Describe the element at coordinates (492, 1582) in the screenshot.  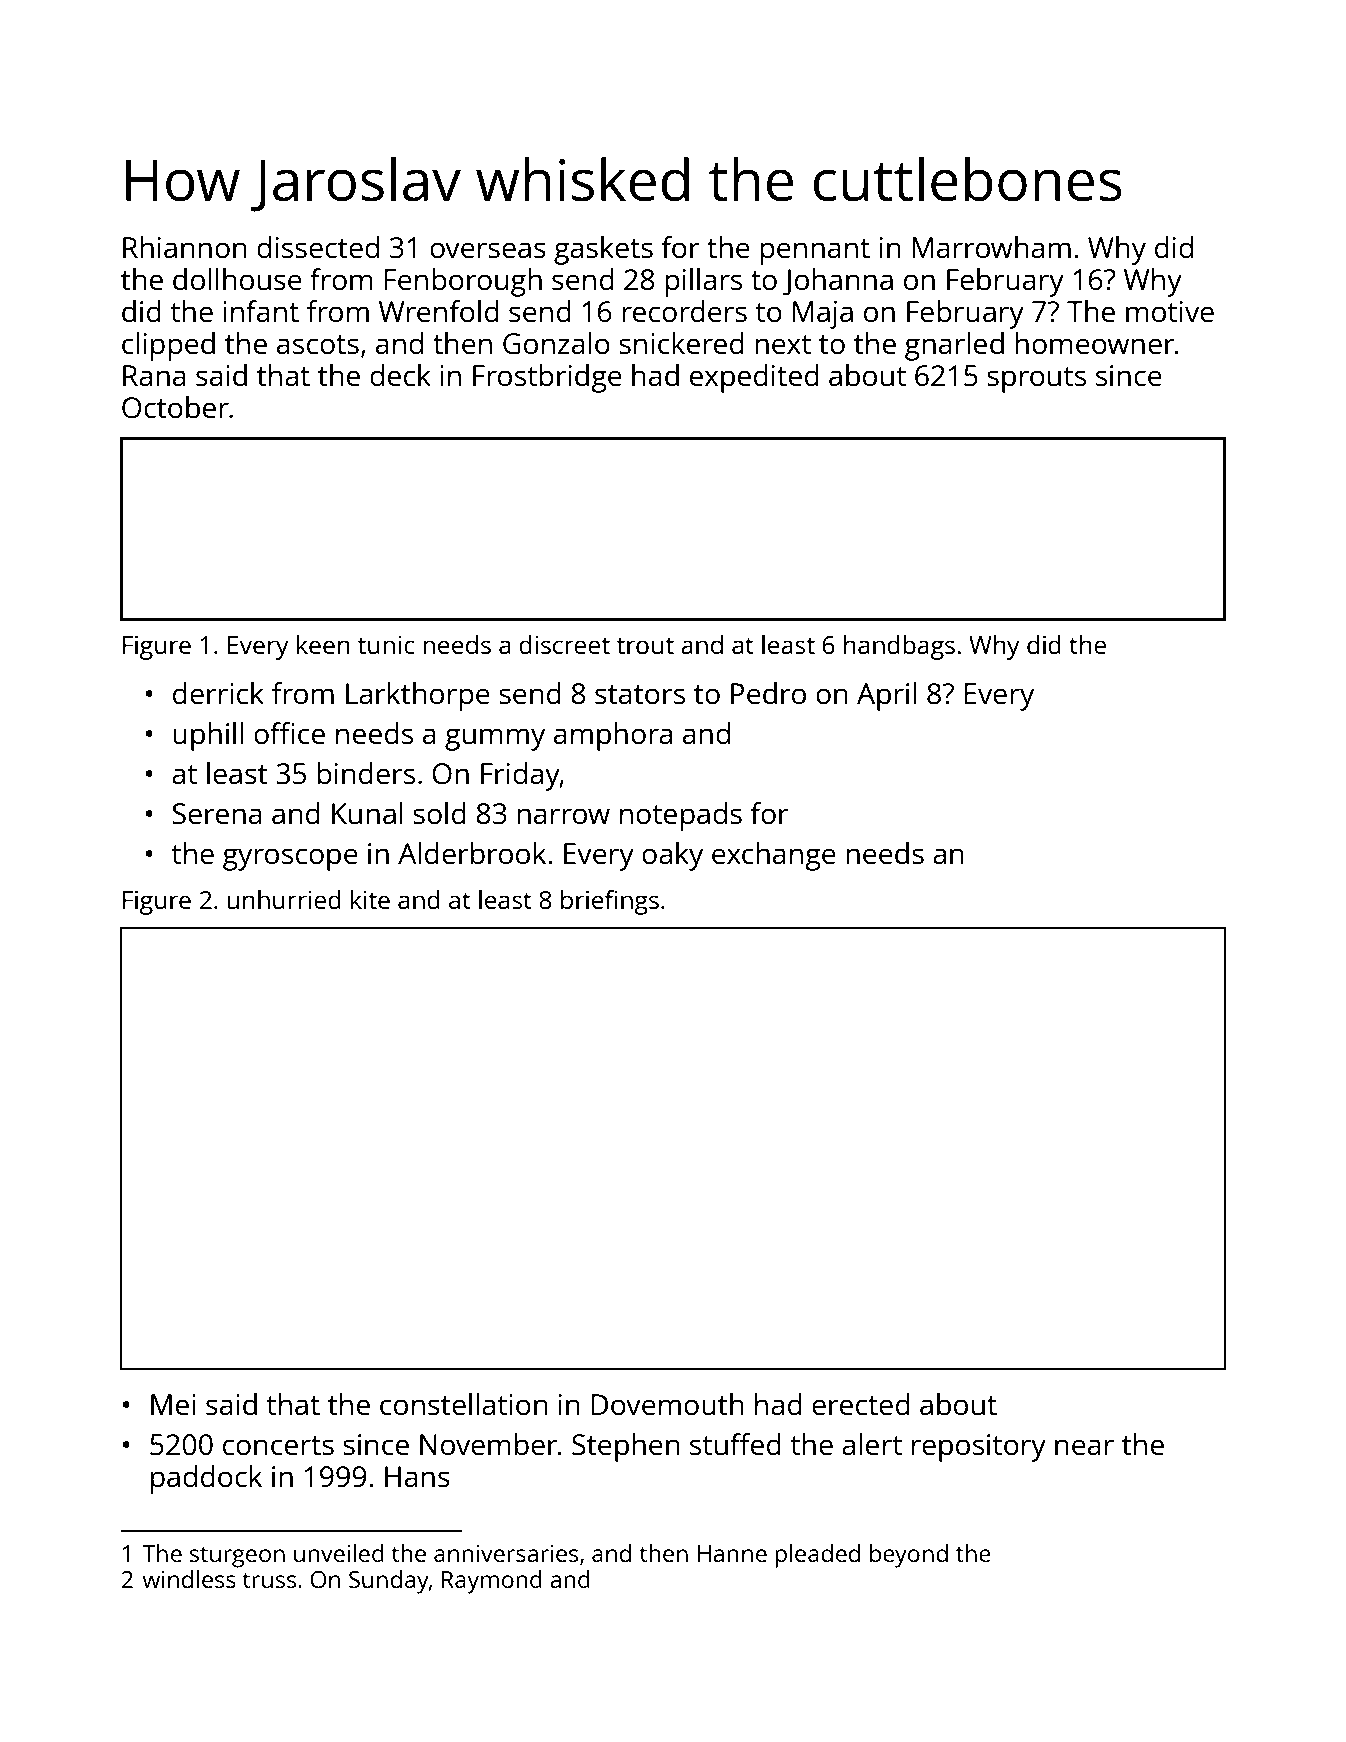
I see `Raymond` at that location.
